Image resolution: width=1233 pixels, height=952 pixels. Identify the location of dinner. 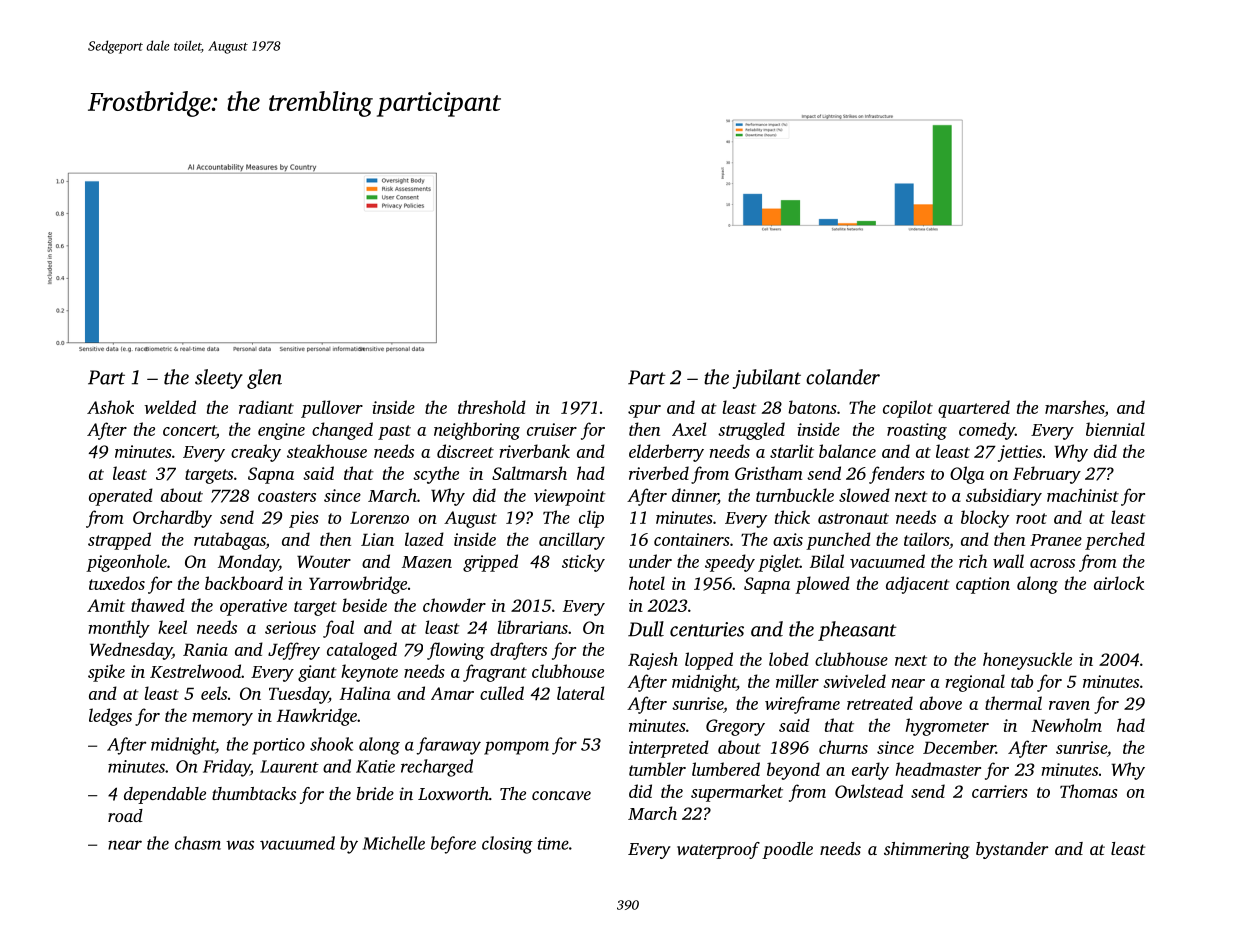
(695, 495).
